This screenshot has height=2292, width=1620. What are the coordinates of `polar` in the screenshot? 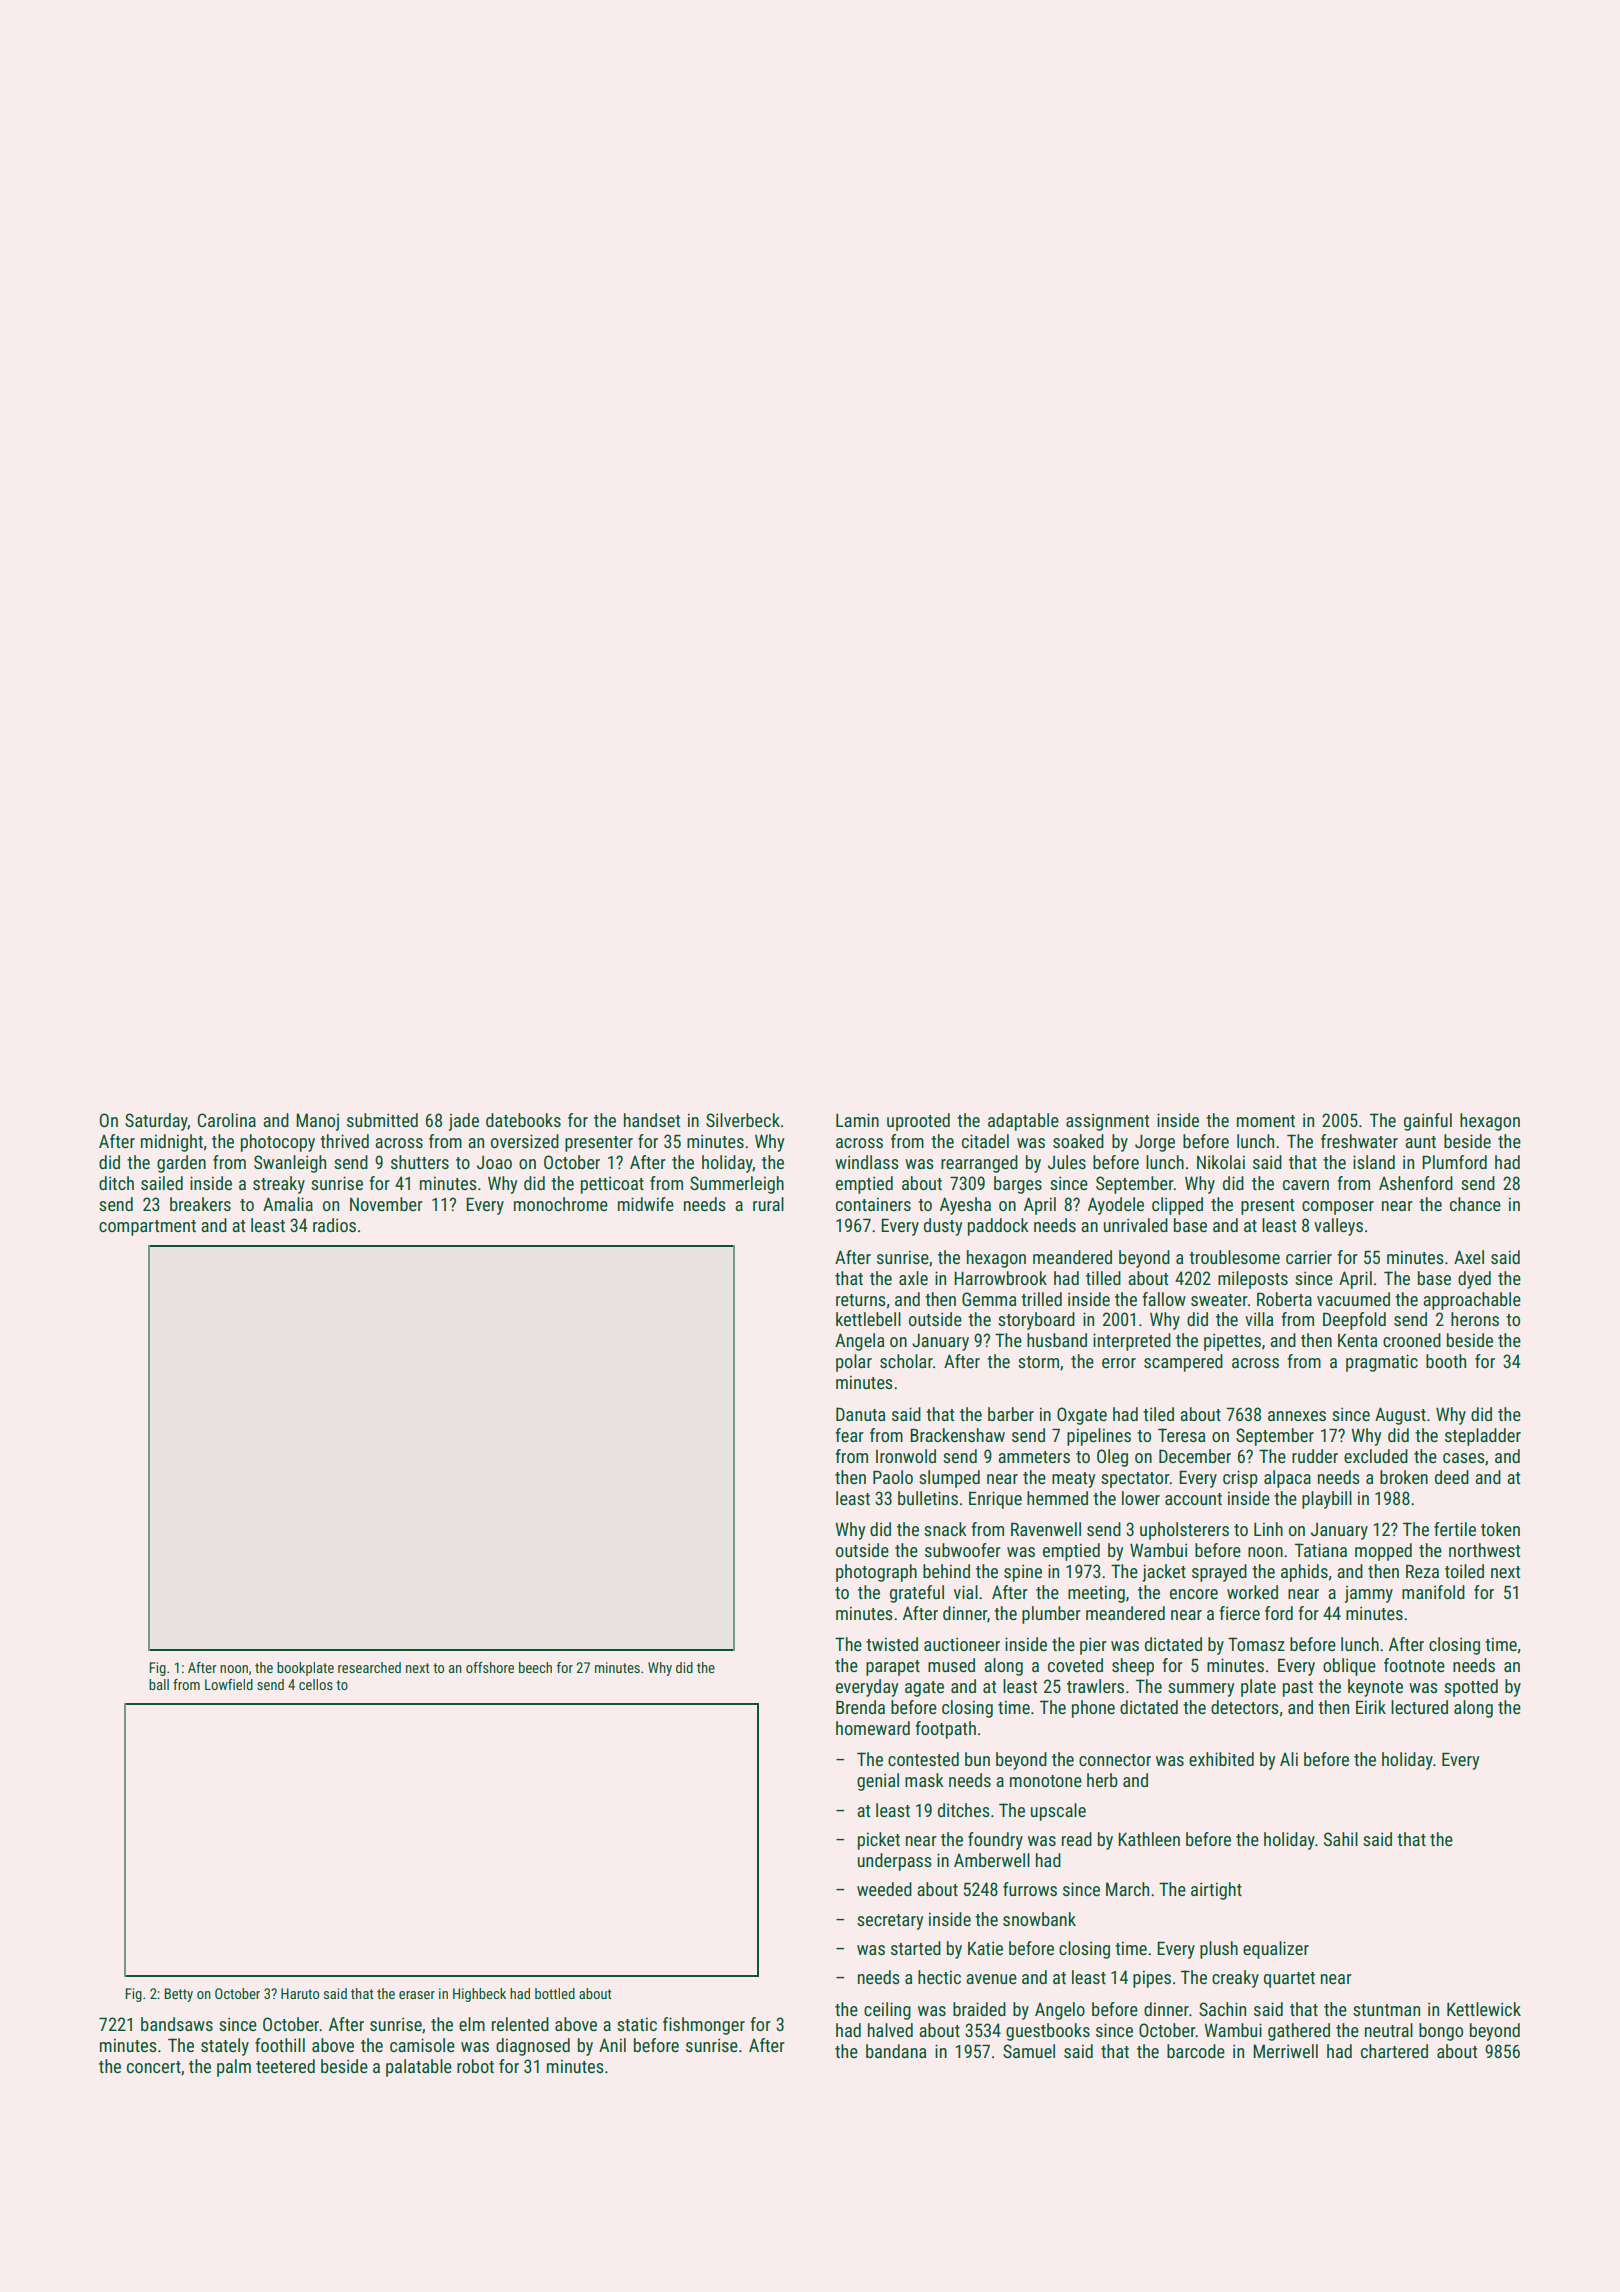 It's located at (854, 1363).
